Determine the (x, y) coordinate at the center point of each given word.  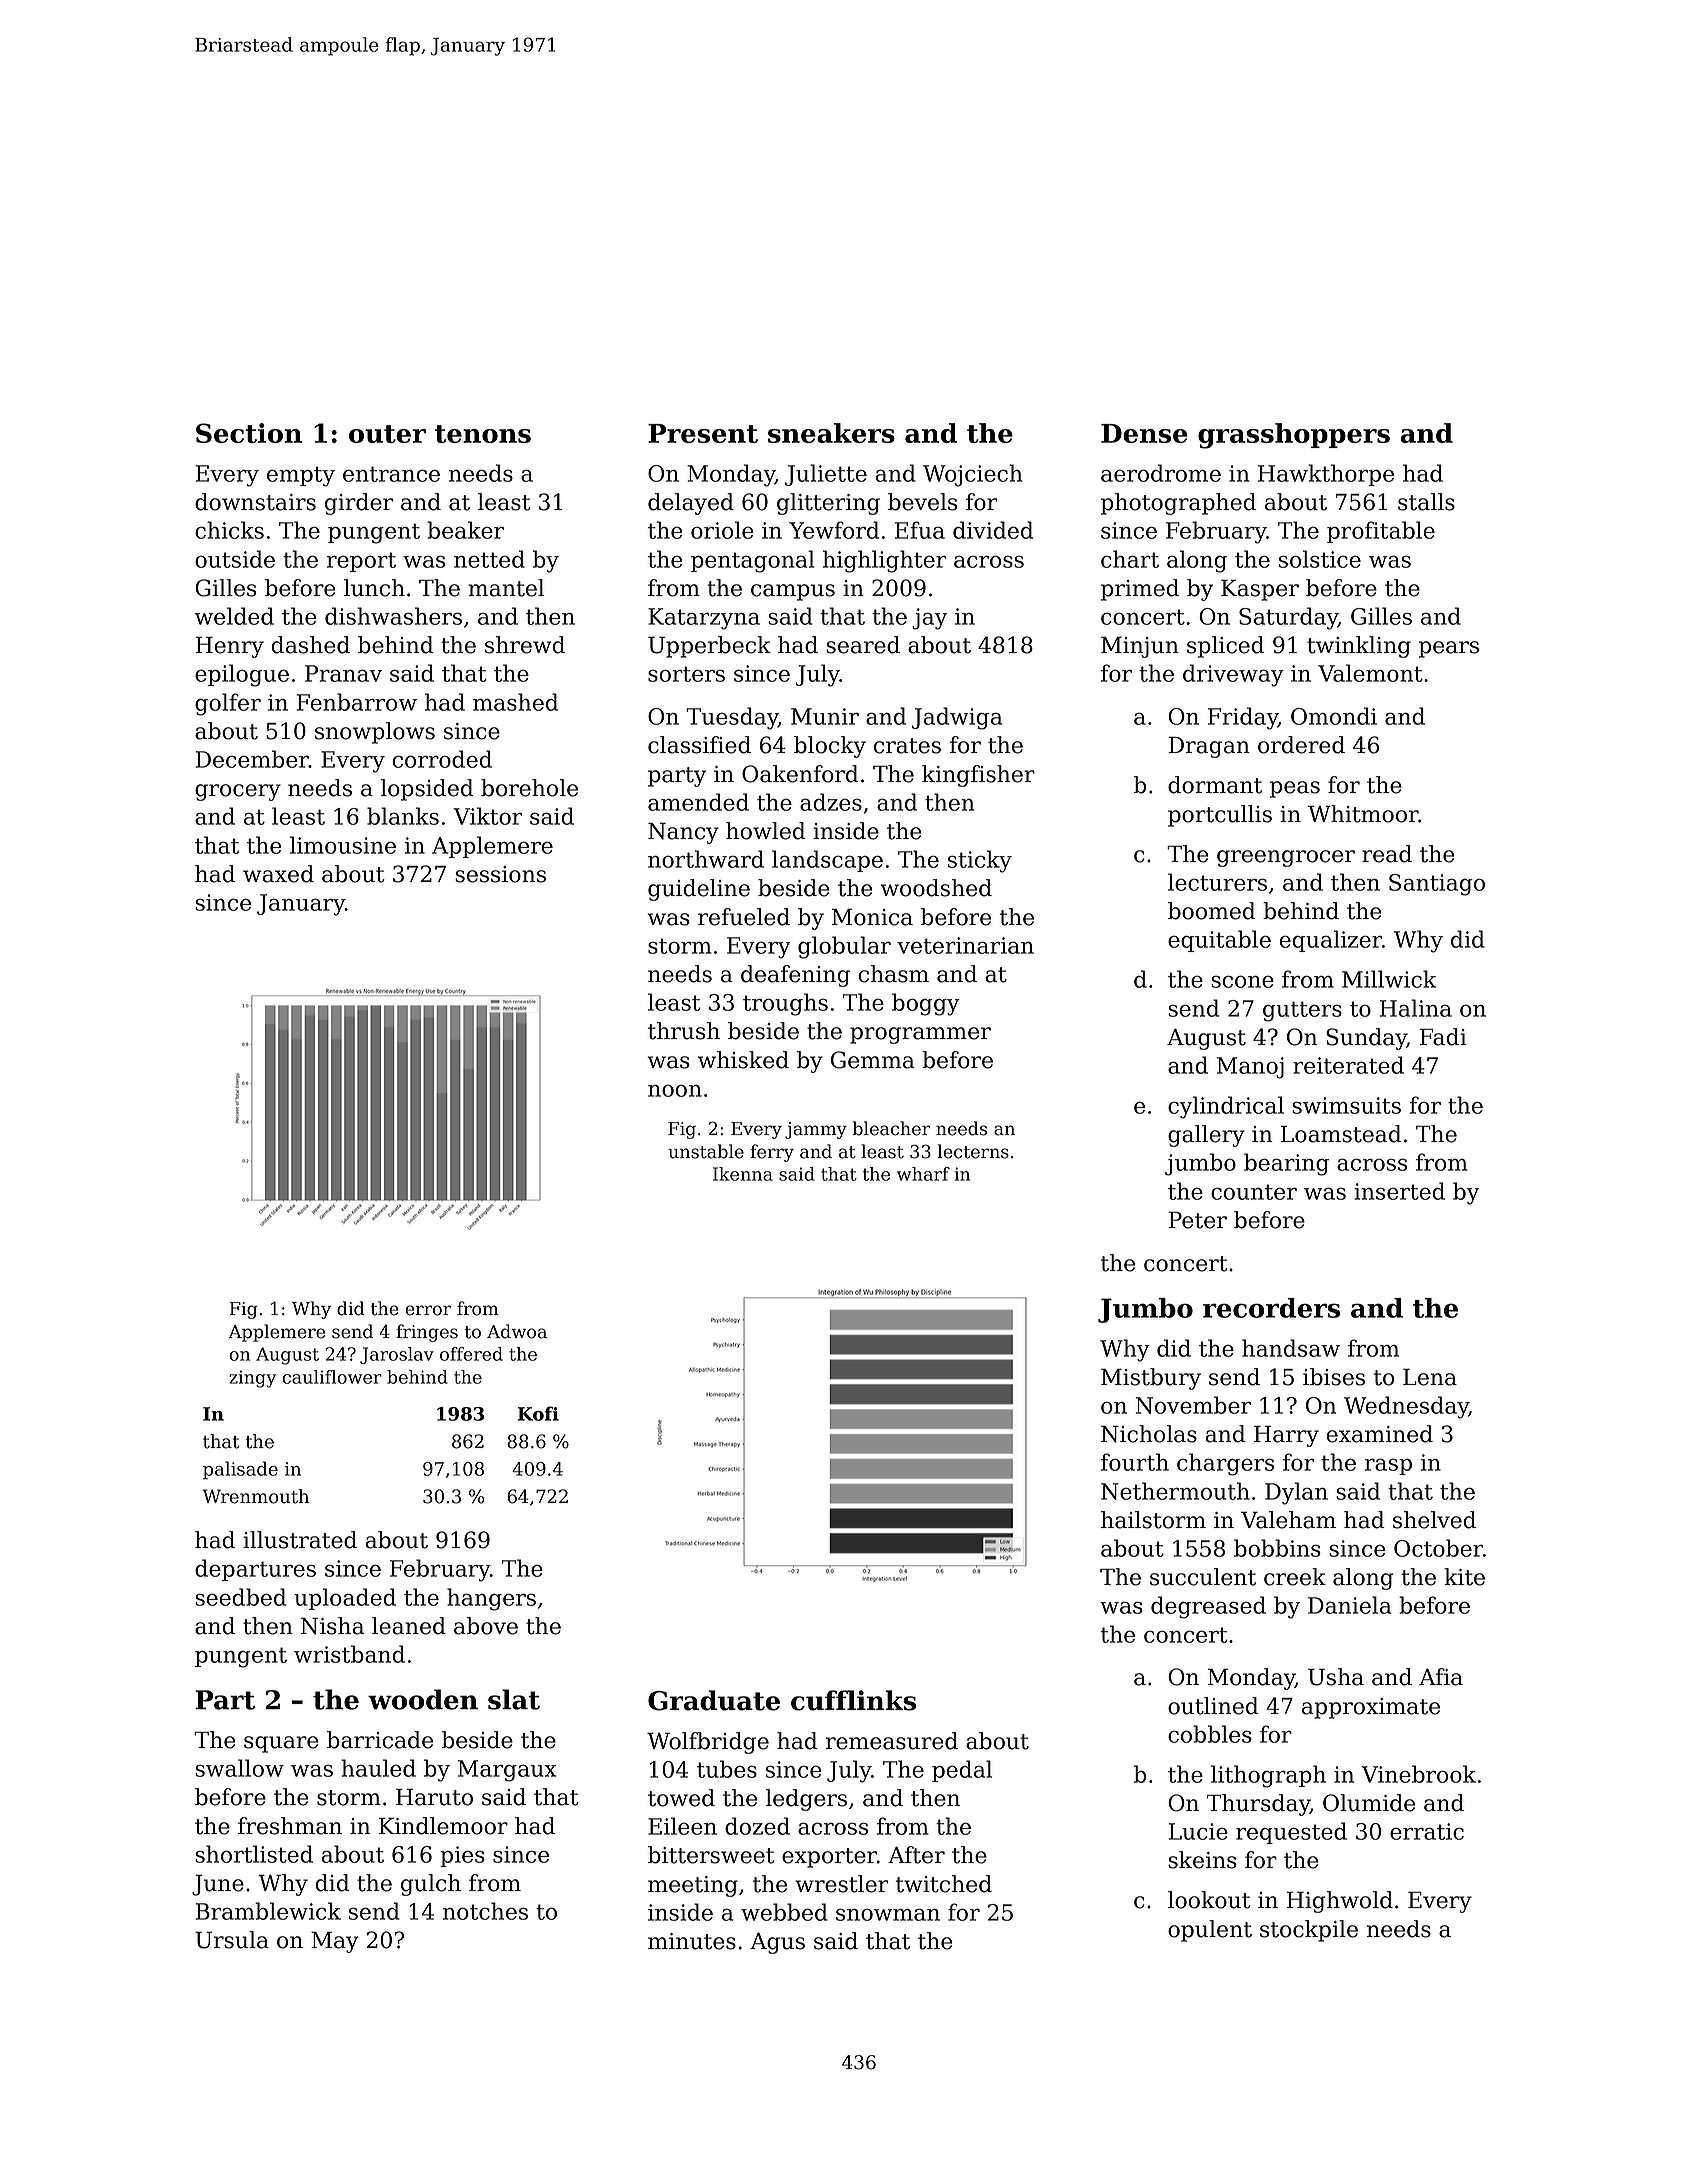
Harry (1286, 1436)
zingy (252, 1379)
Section (249, 433)
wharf (923, 1174)
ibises (1334, 1377)
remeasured (892, 1741)
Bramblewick (268, 1911)
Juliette (826, 475)
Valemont (1370, 673)
